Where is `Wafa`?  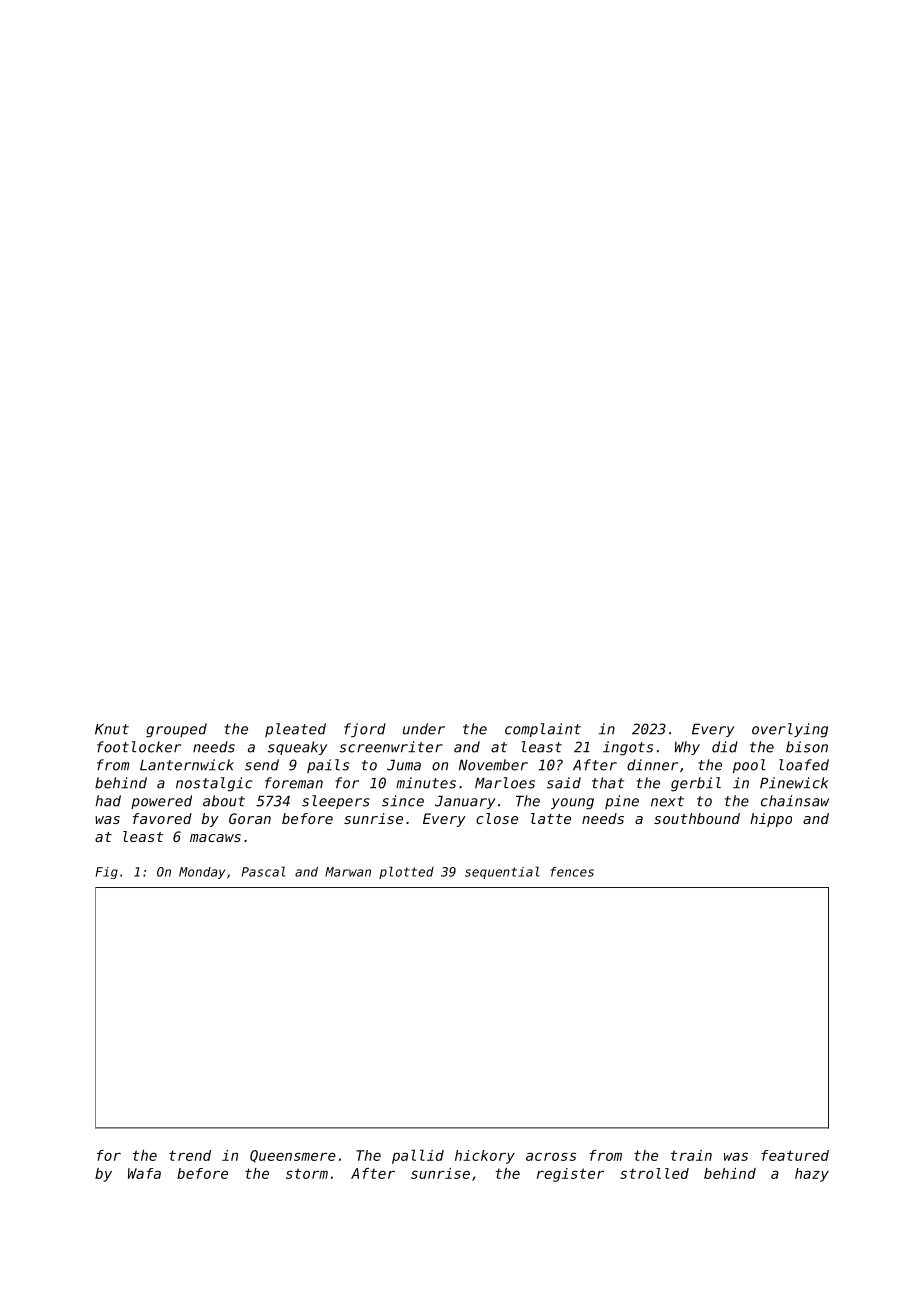 Wafa is located at coordinates (144, 1173).
